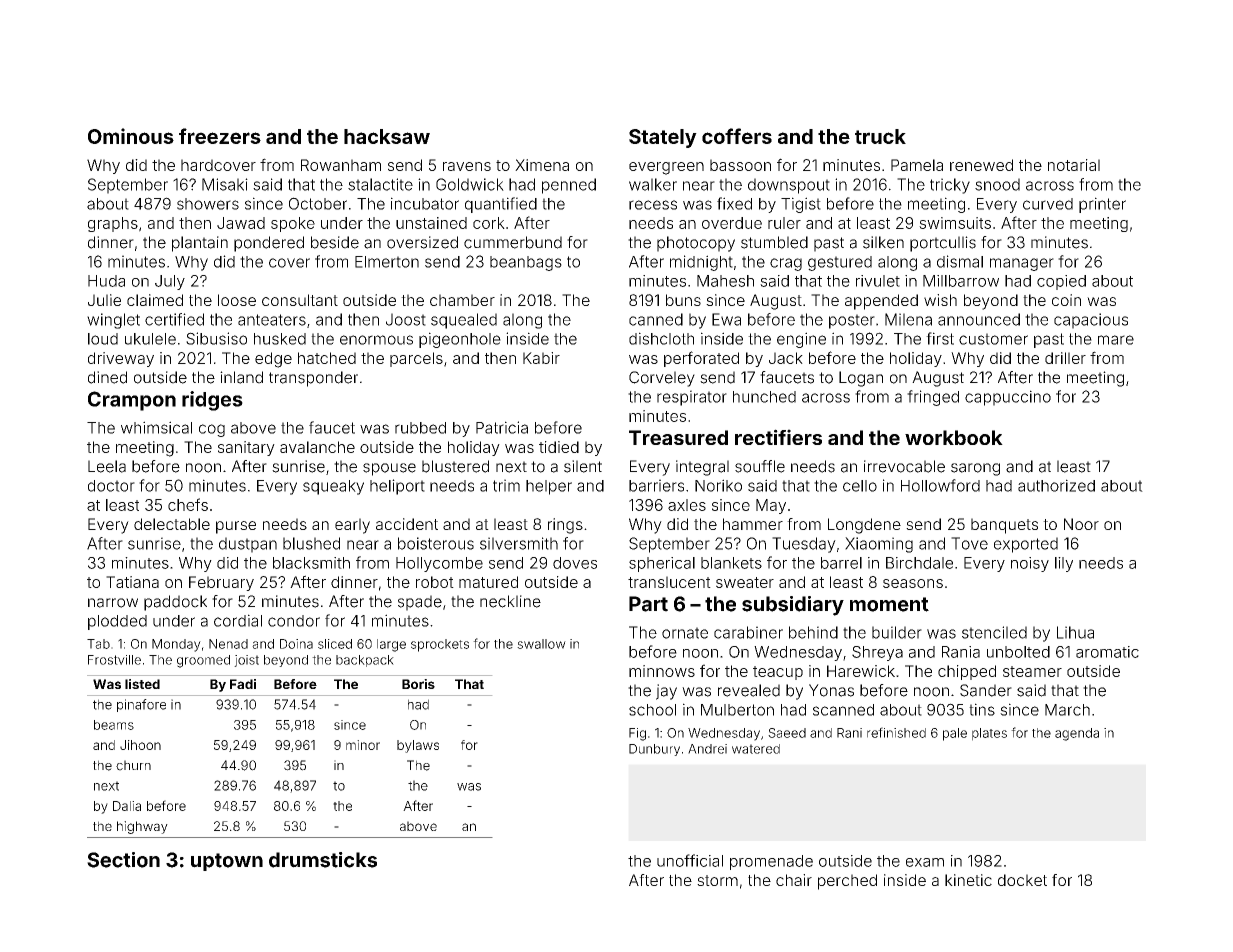 This screenshot has width=1233, height=952. What do you see at coordinates (663, 138) in the screenshot?
I see `Stately` at bounding box center [663, 138].
